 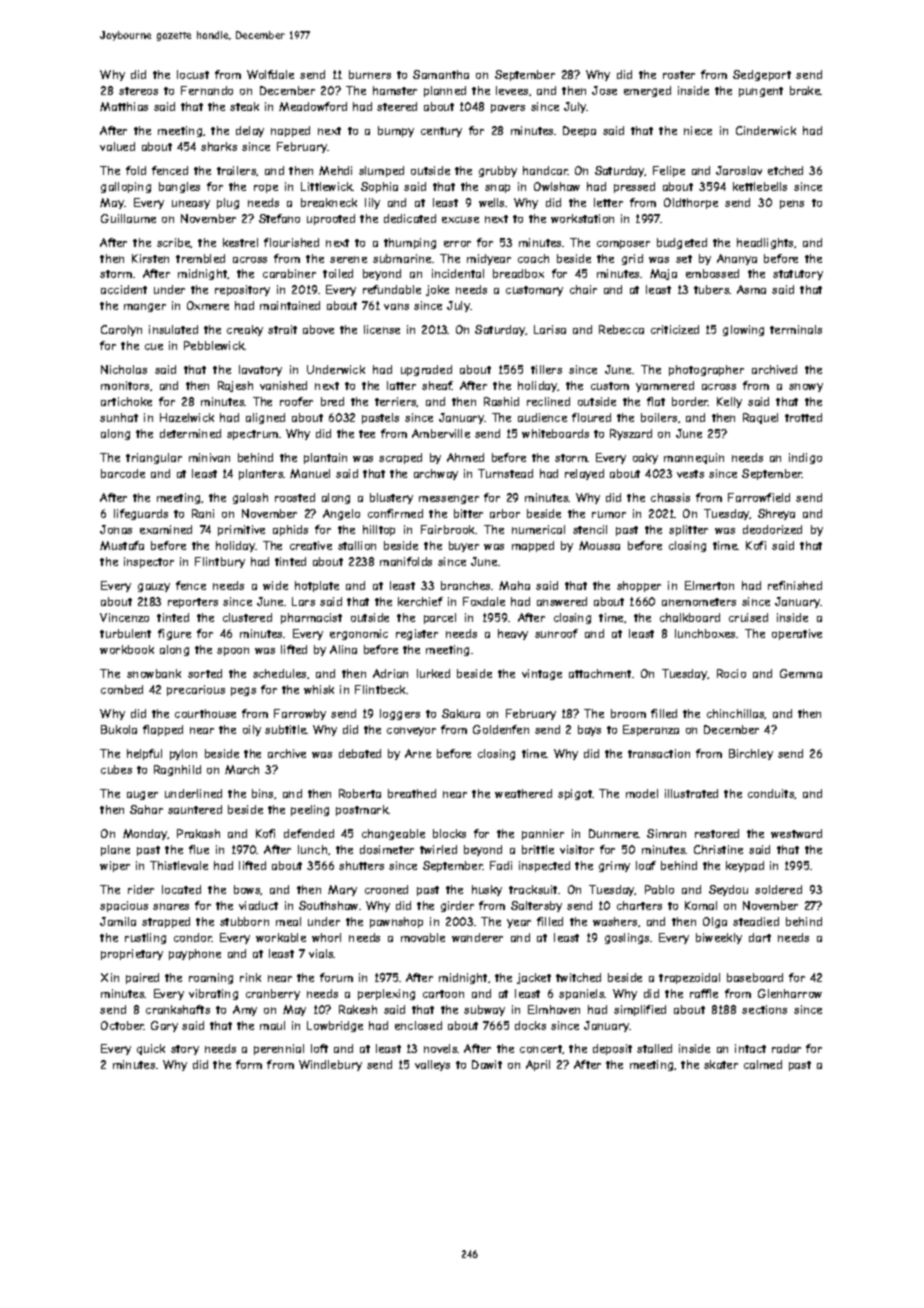 I want to click on form, so click(x=249, y=1064).
